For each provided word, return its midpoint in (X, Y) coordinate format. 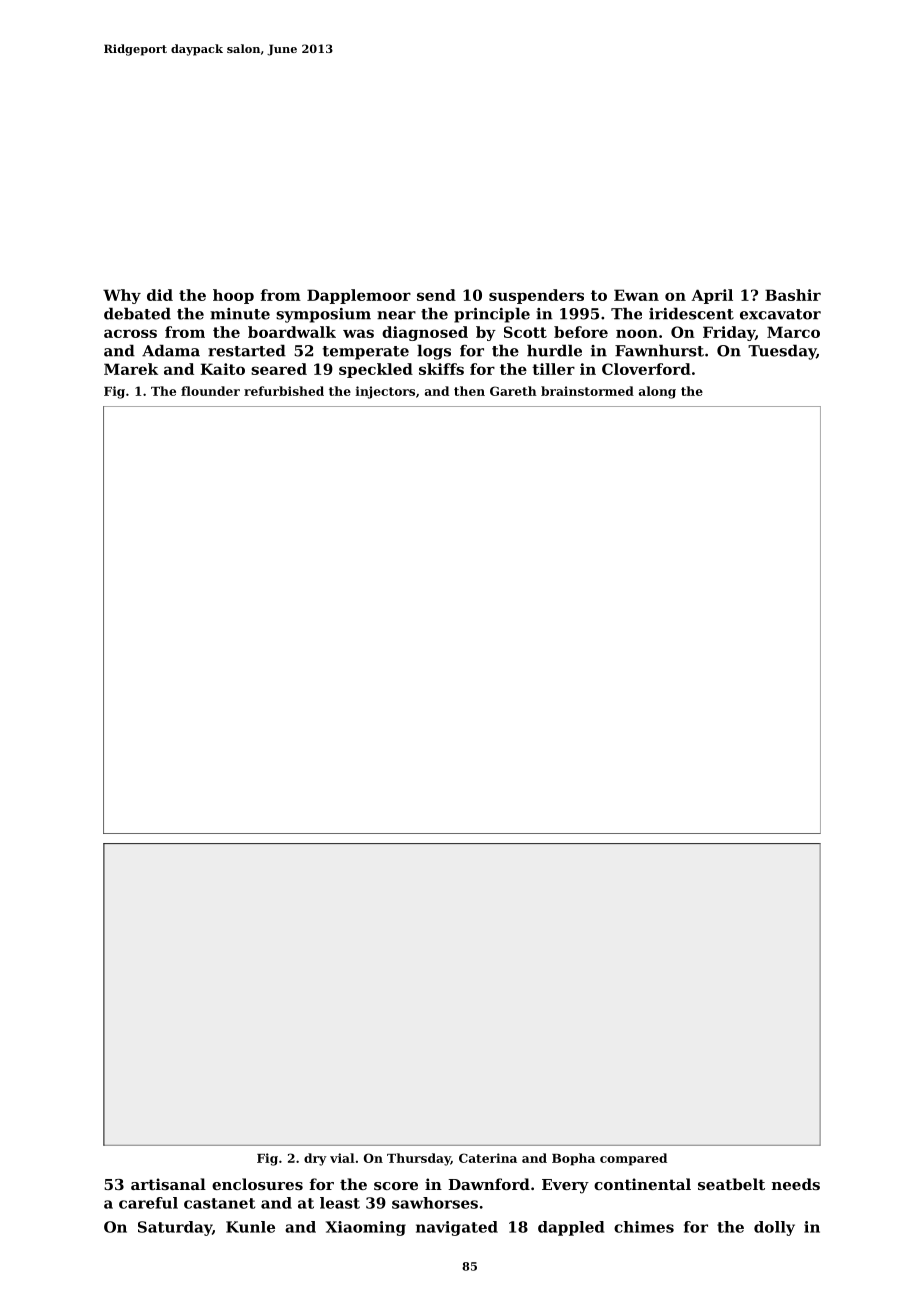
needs (796, 1184)
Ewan (636, 295)
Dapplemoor (359, 296)
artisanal (168, 1184)
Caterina (488, 1158)
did (160, 295)
